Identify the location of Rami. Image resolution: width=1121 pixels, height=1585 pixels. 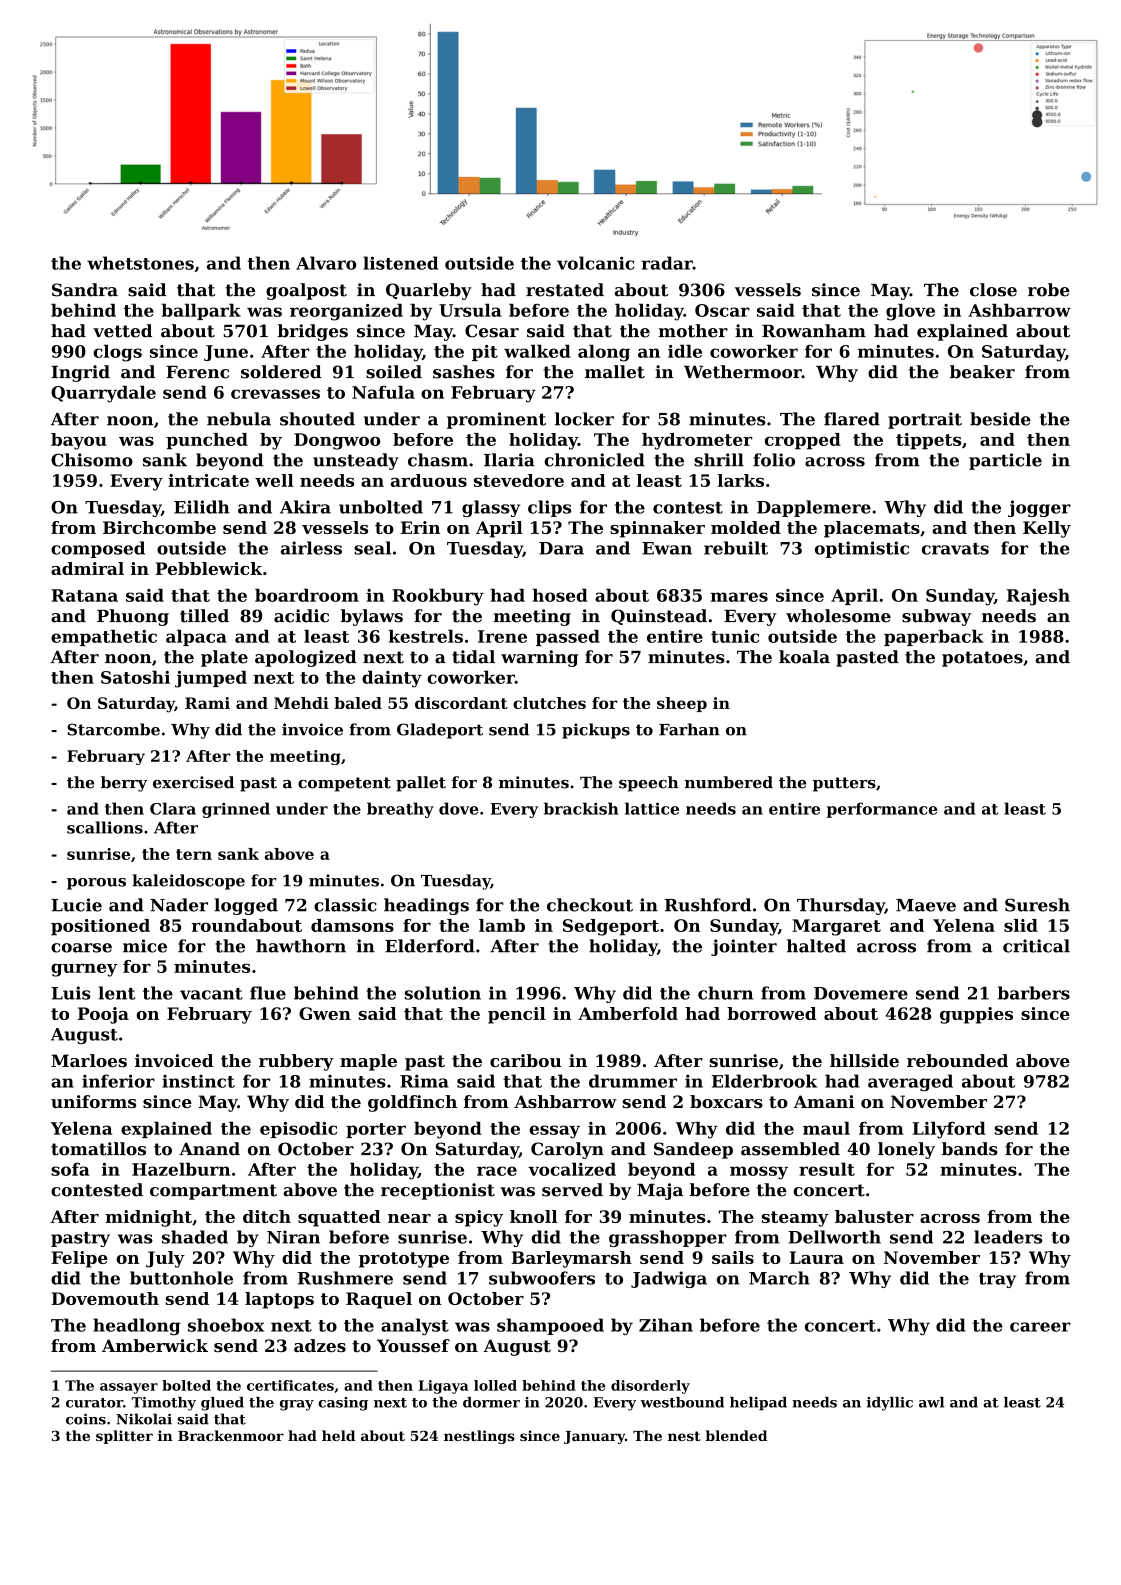
(207, 703).
